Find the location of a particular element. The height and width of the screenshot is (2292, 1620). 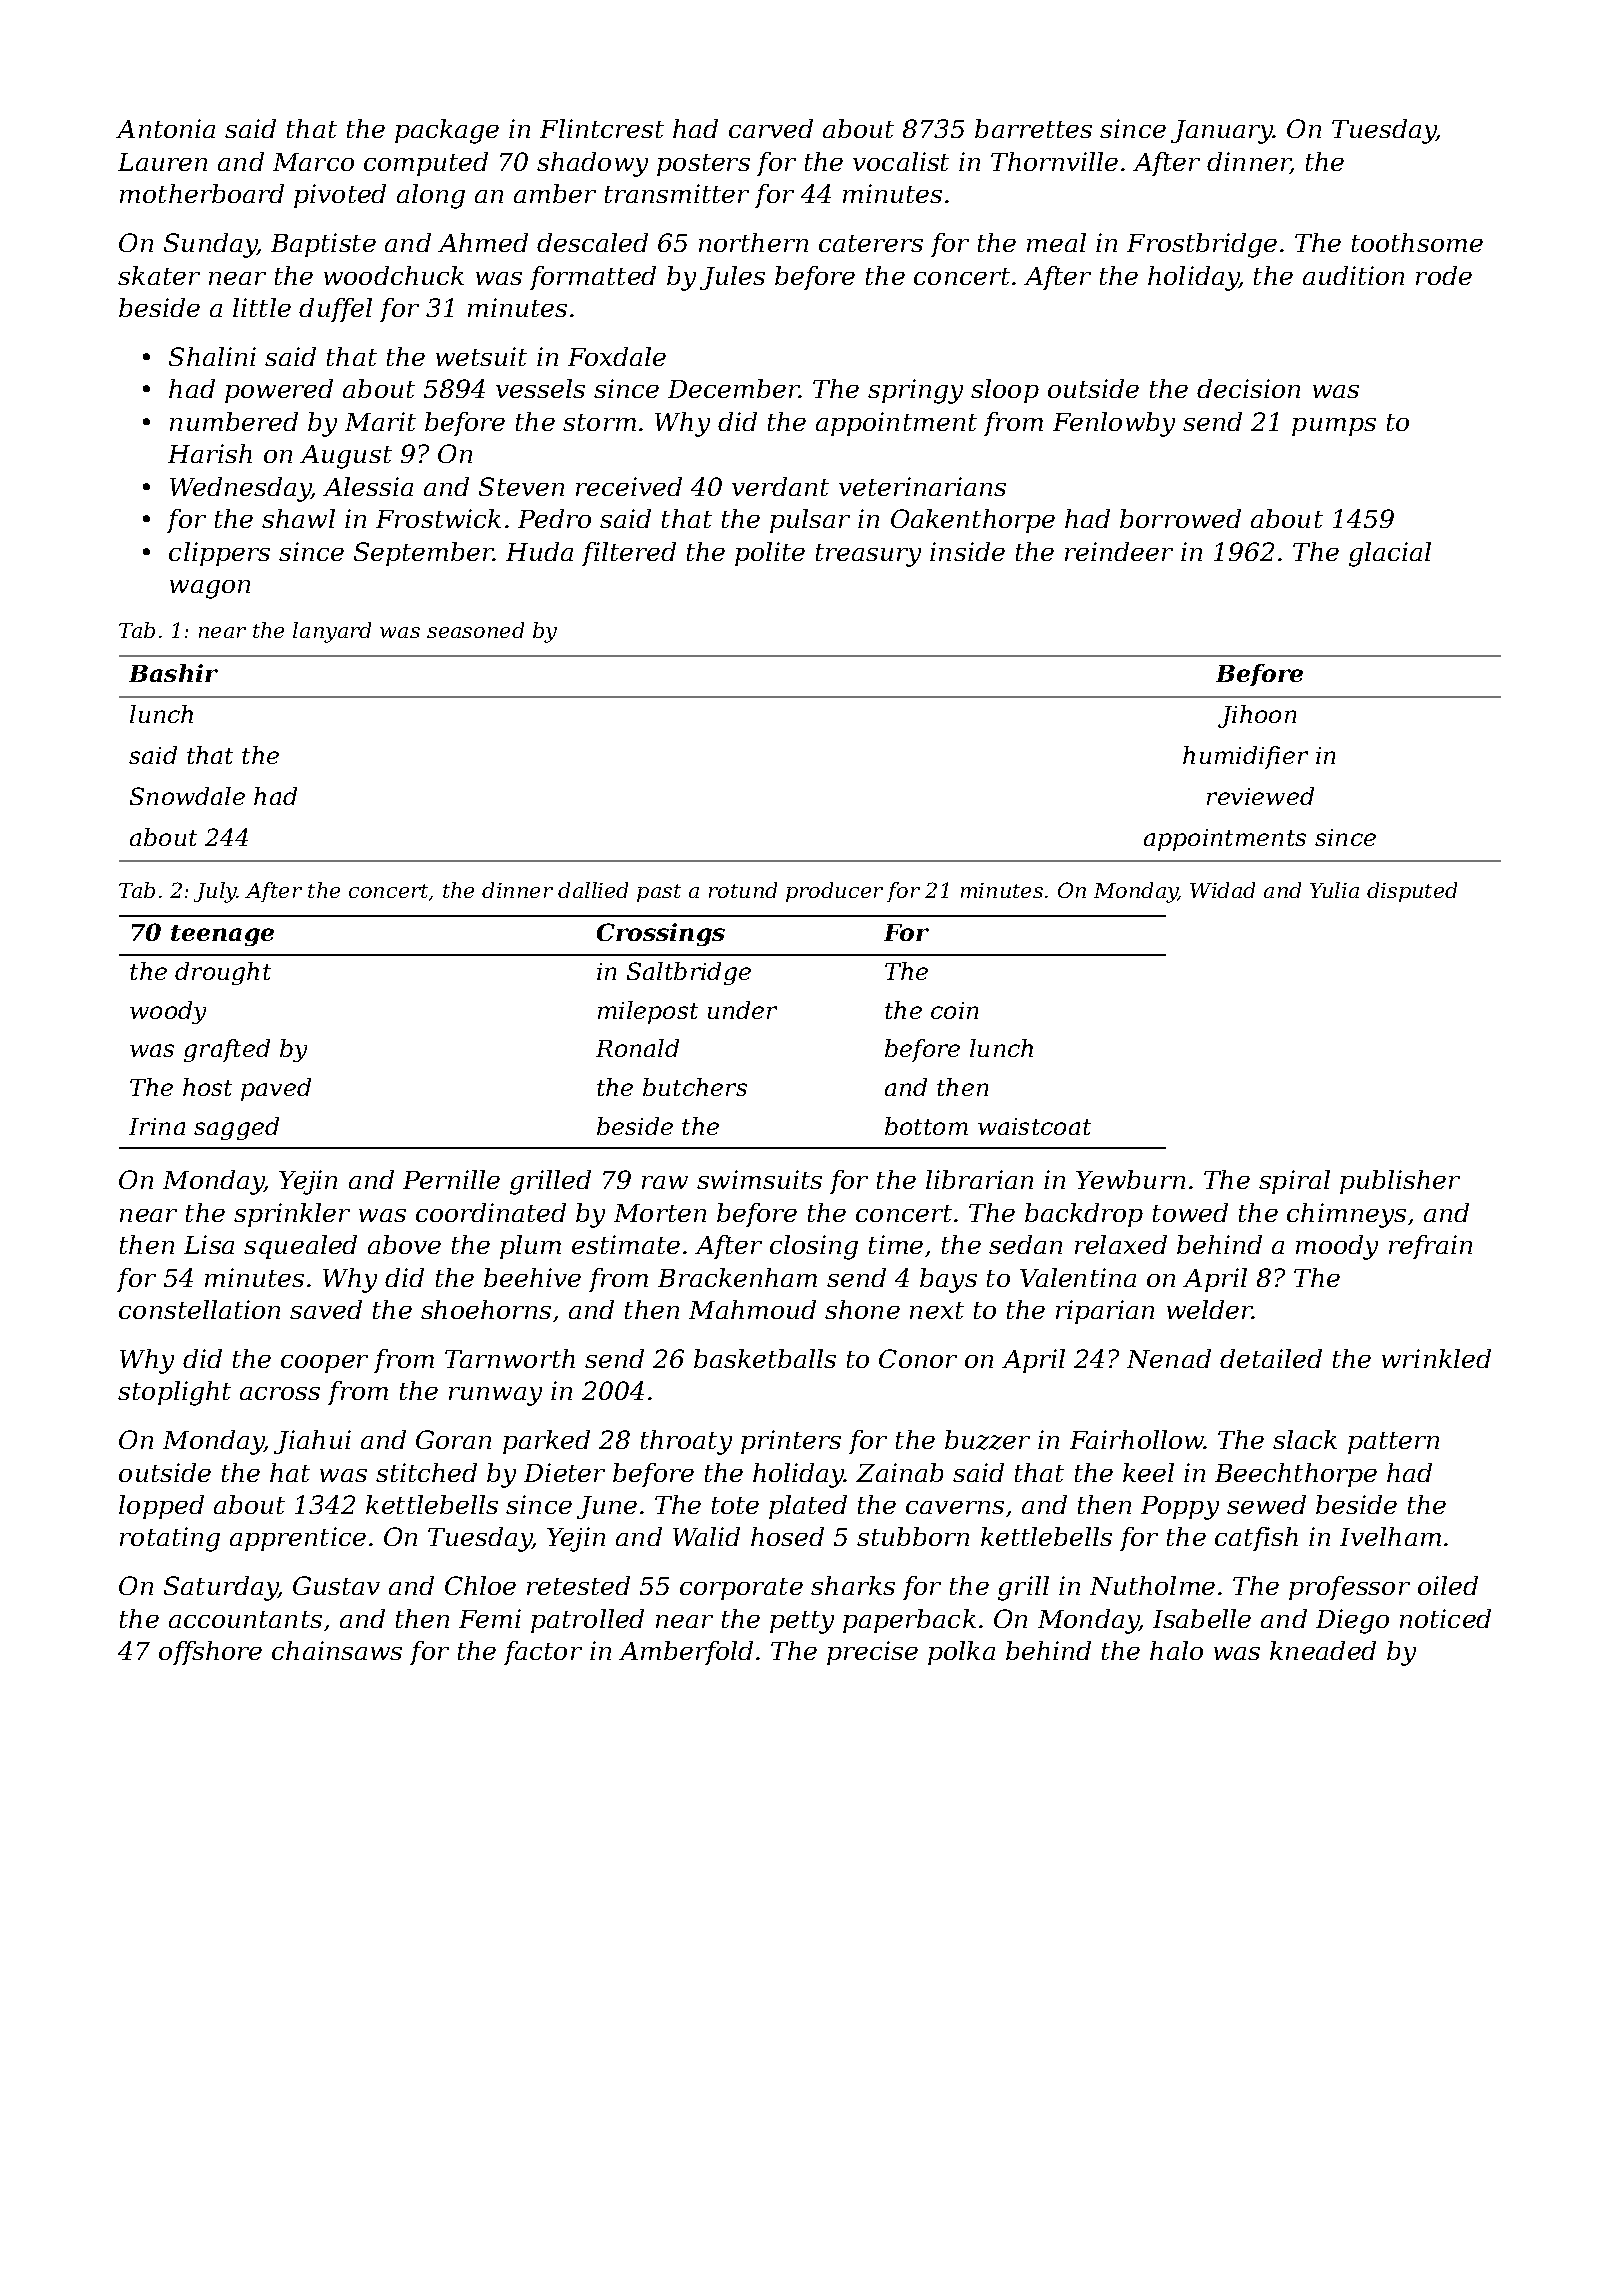

petty is located at coordinates (802, 1622).
